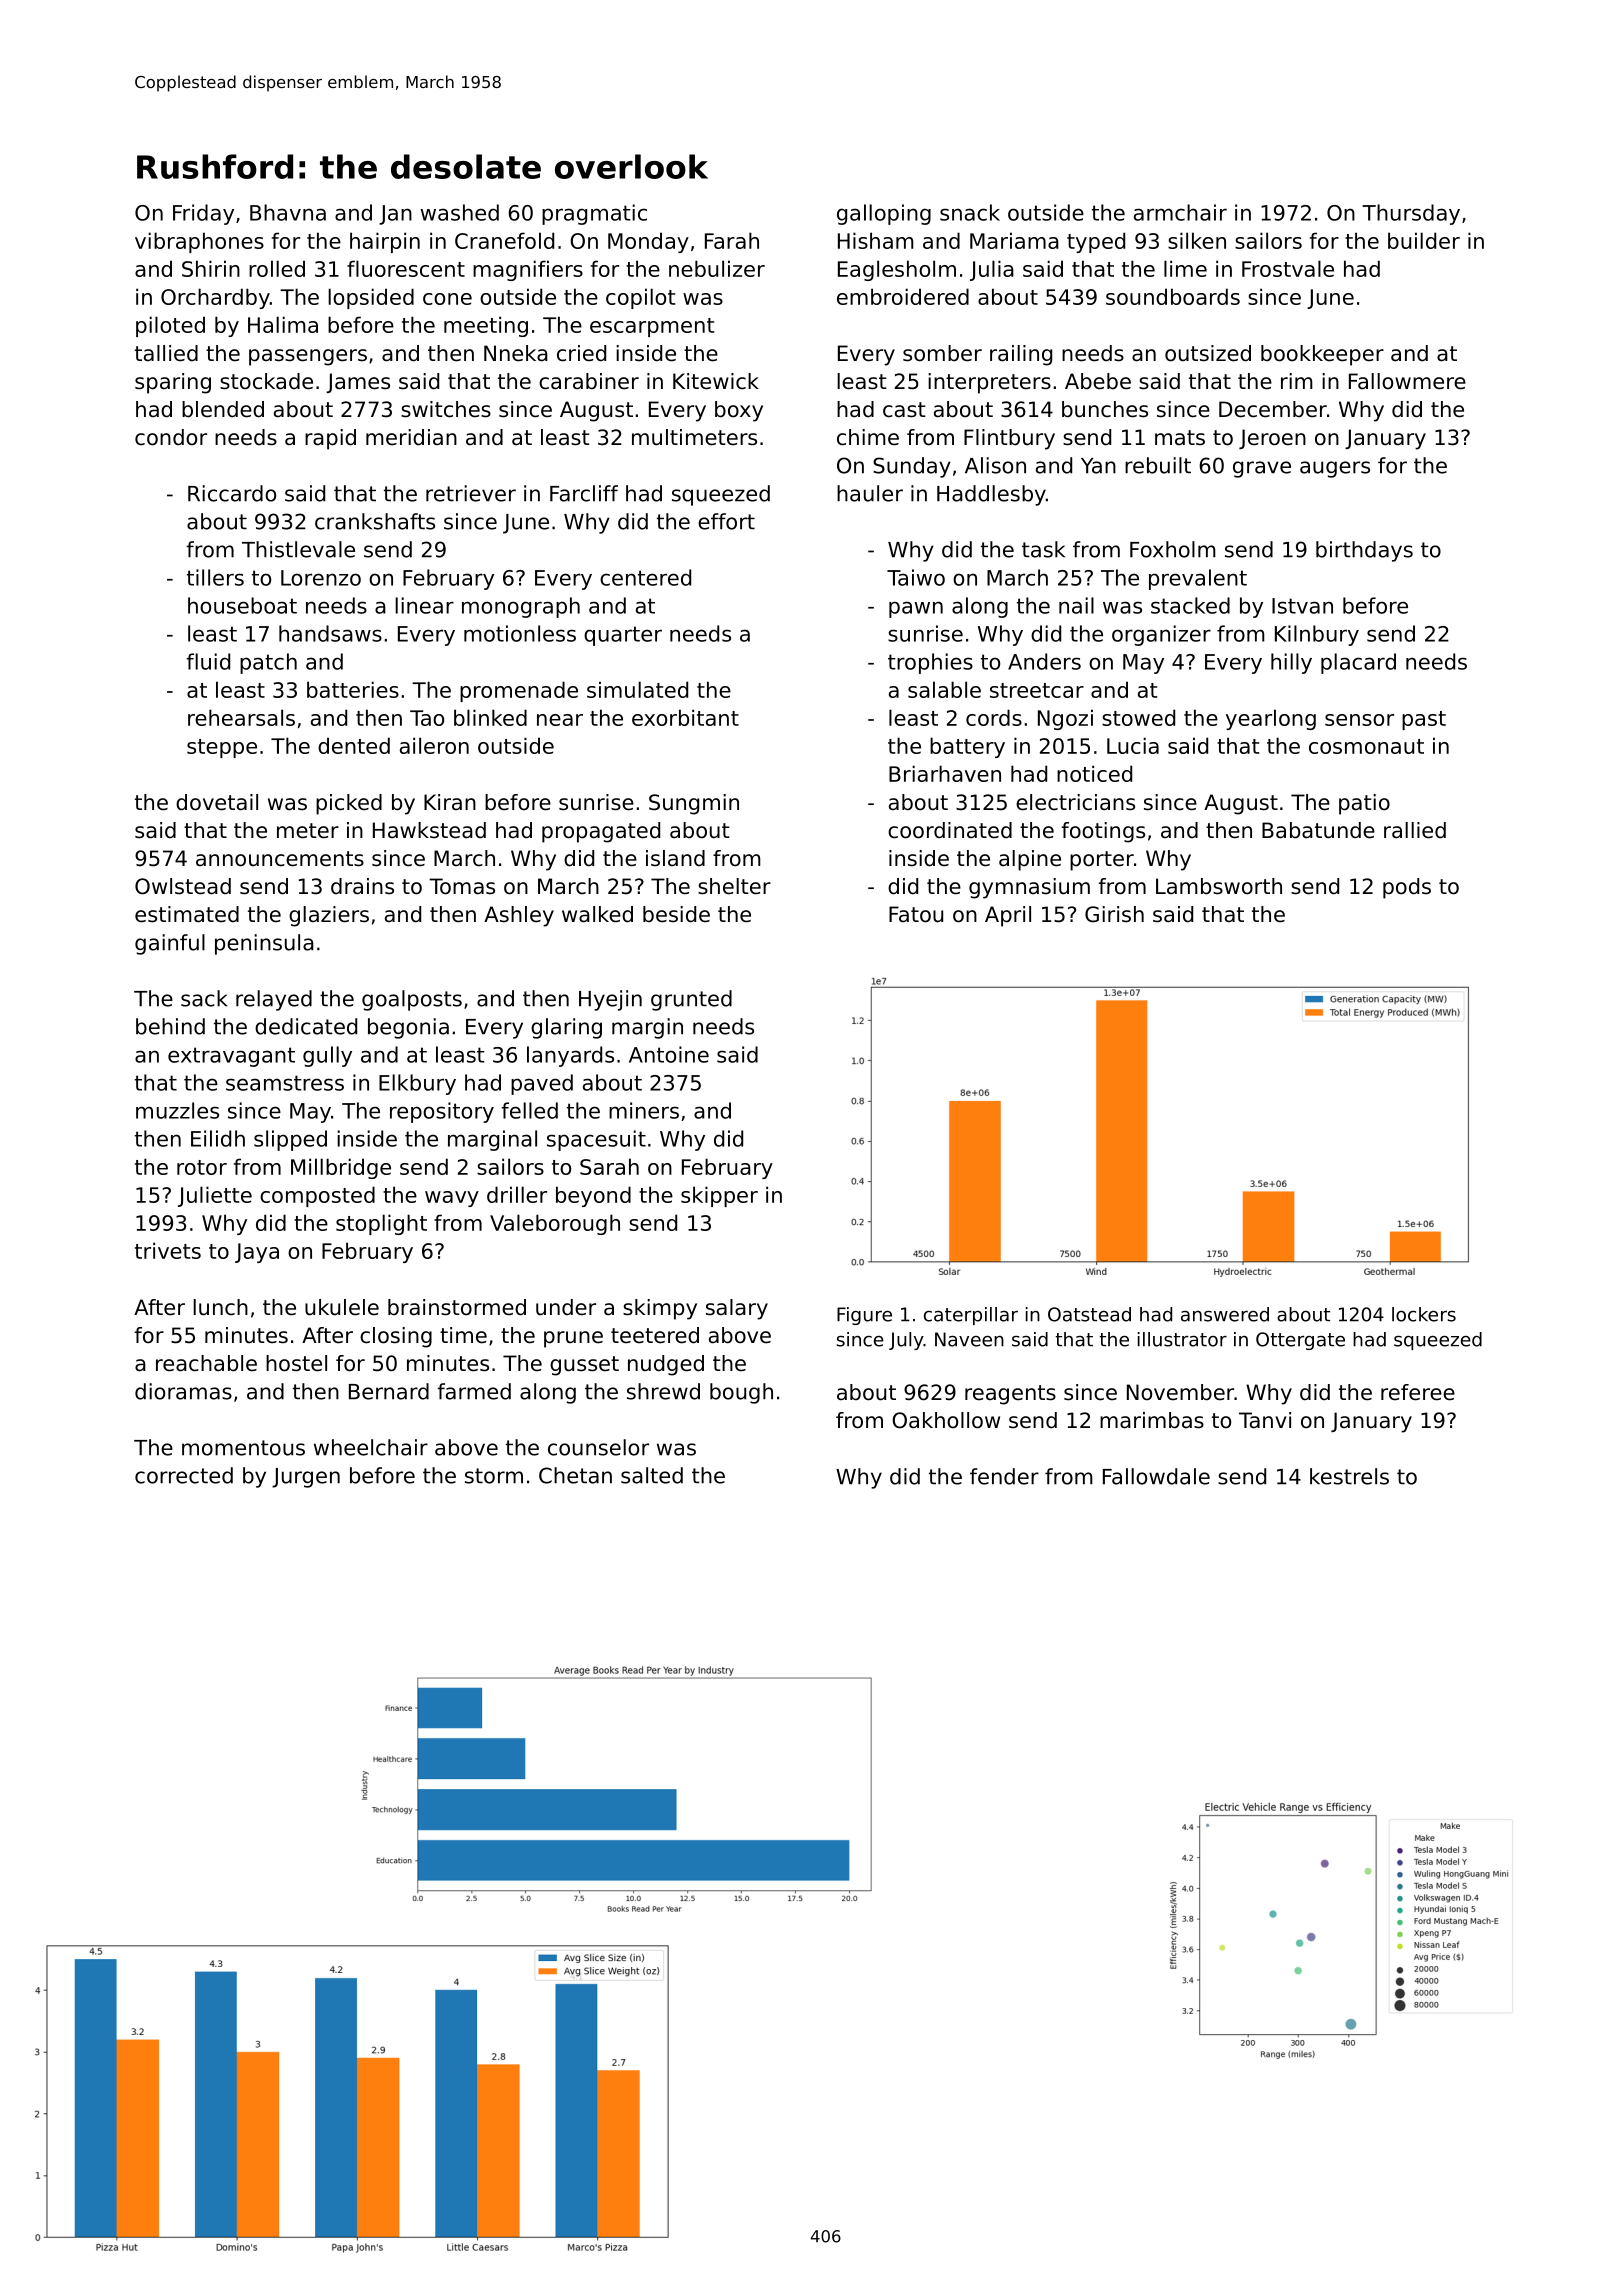  What do you see at coordinates (519, 916) in the image?
I see `Ashley` at bounding box center [519, 916].
